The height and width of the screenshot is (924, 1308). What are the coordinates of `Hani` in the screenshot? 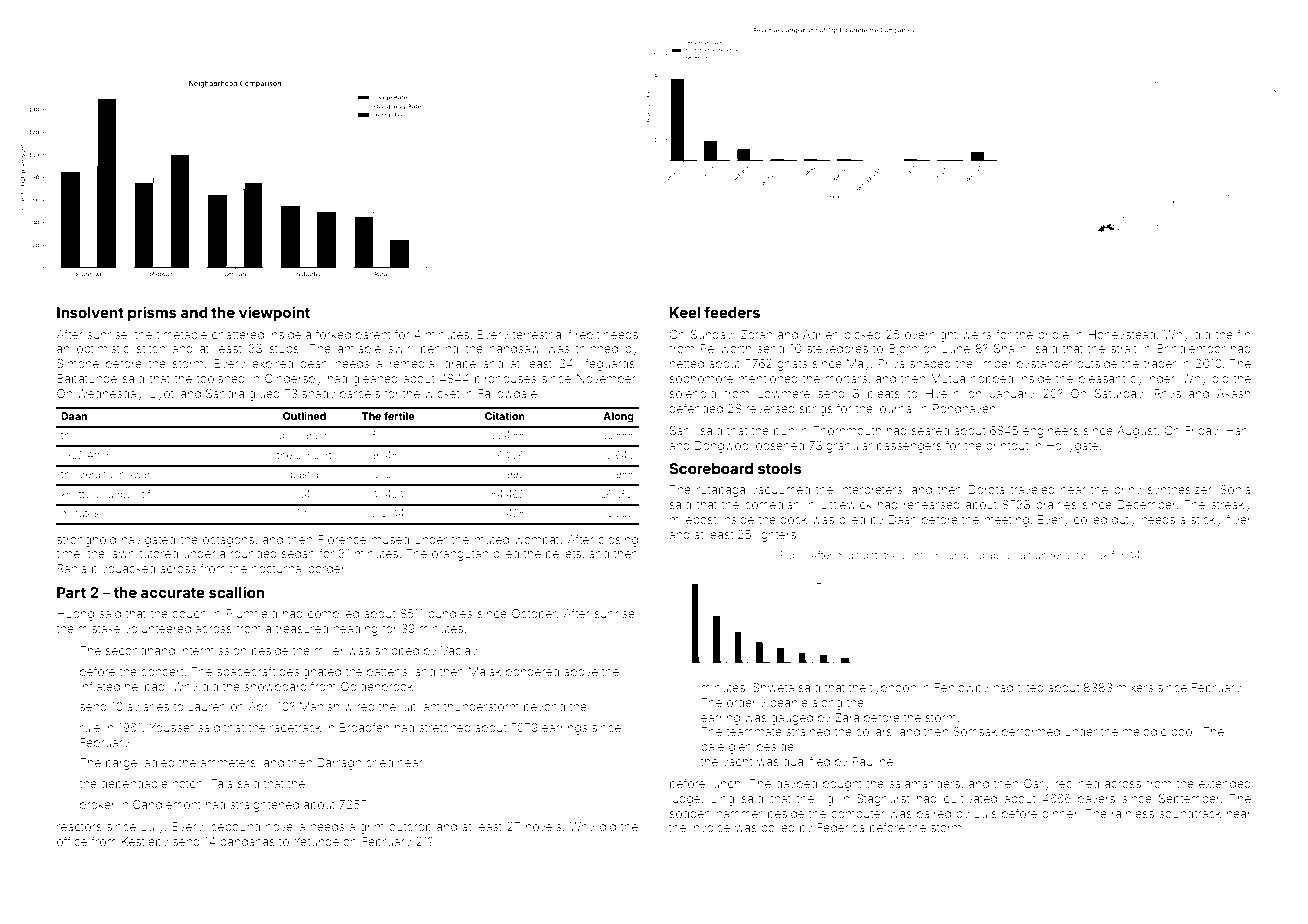 It's located at (1238, 430).
